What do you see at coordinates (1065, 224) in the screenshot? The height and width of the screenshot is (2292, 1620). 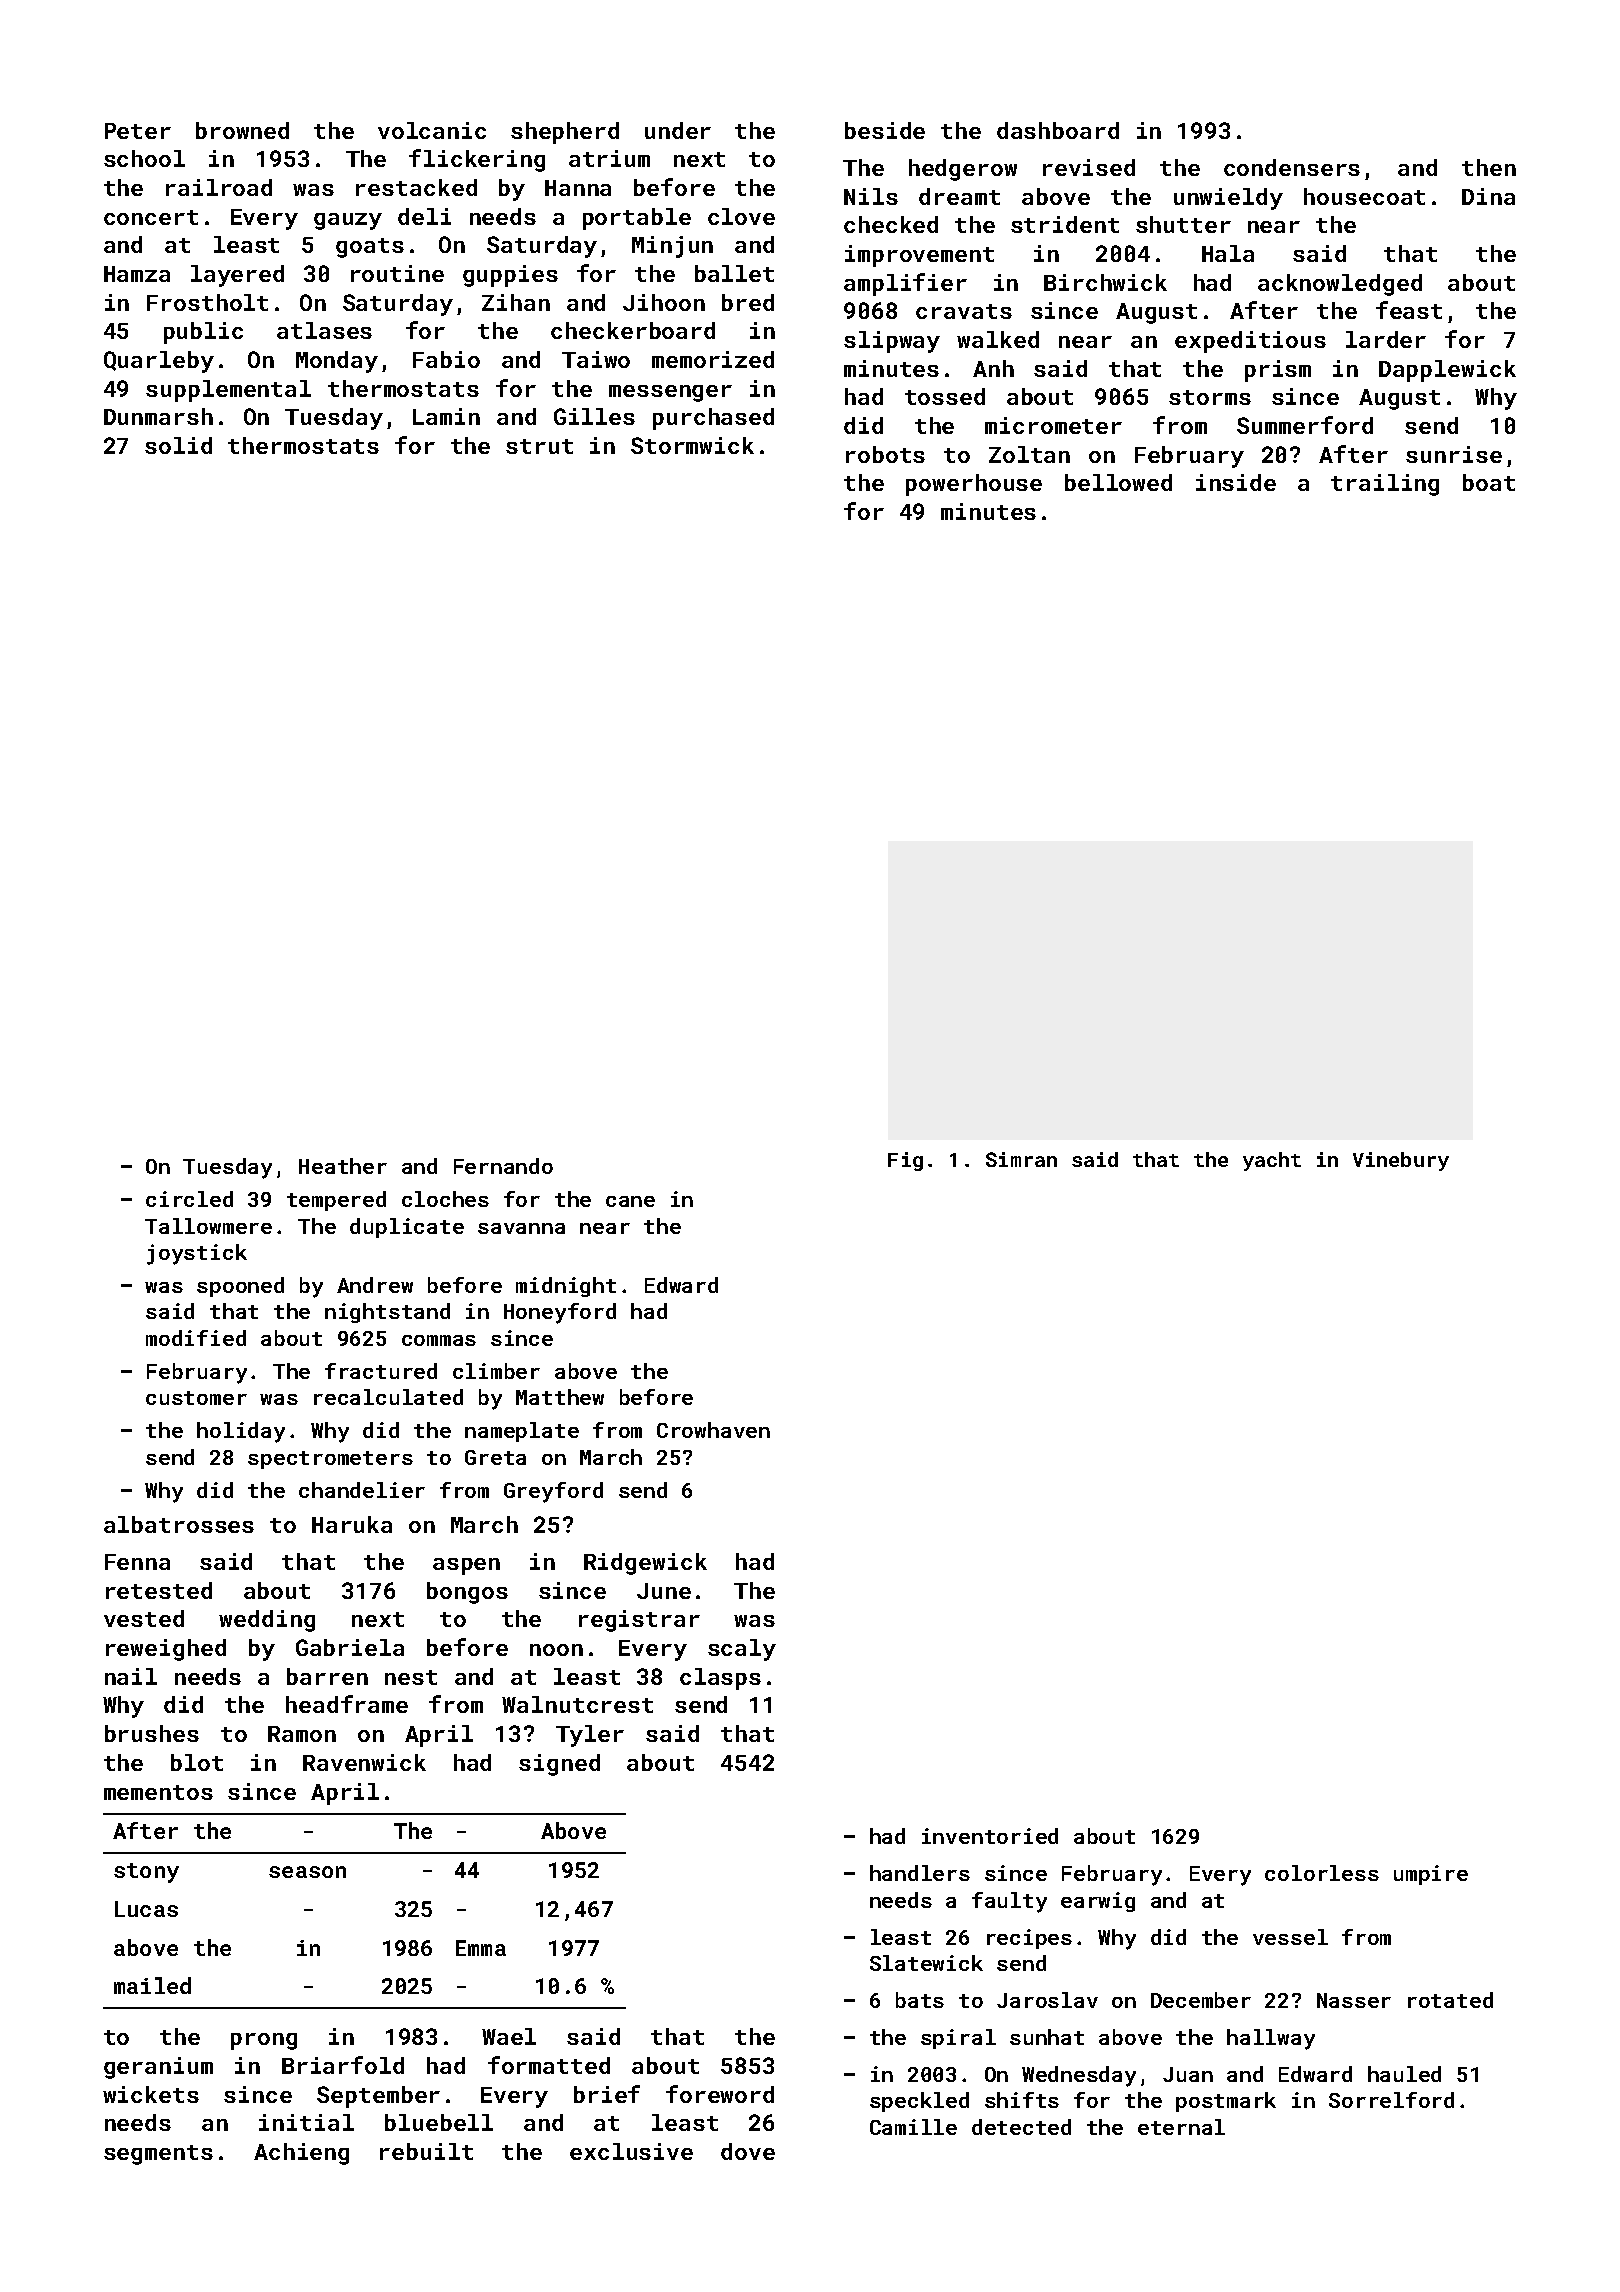 I see `strident` at bounding box center [1065, 224].
